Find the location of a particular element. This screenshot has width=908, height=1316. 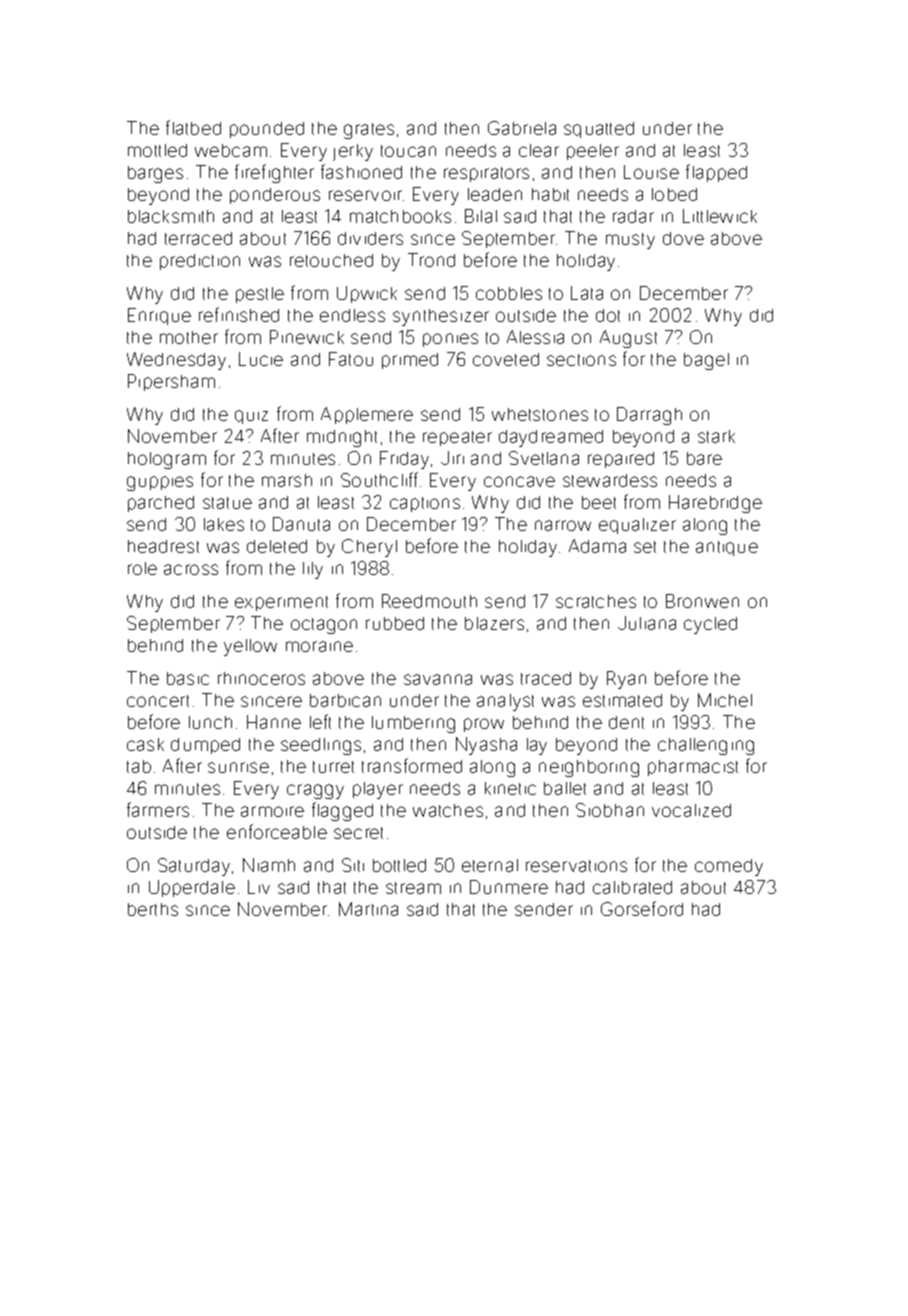

flapped is located at coordinates (716, 173).
